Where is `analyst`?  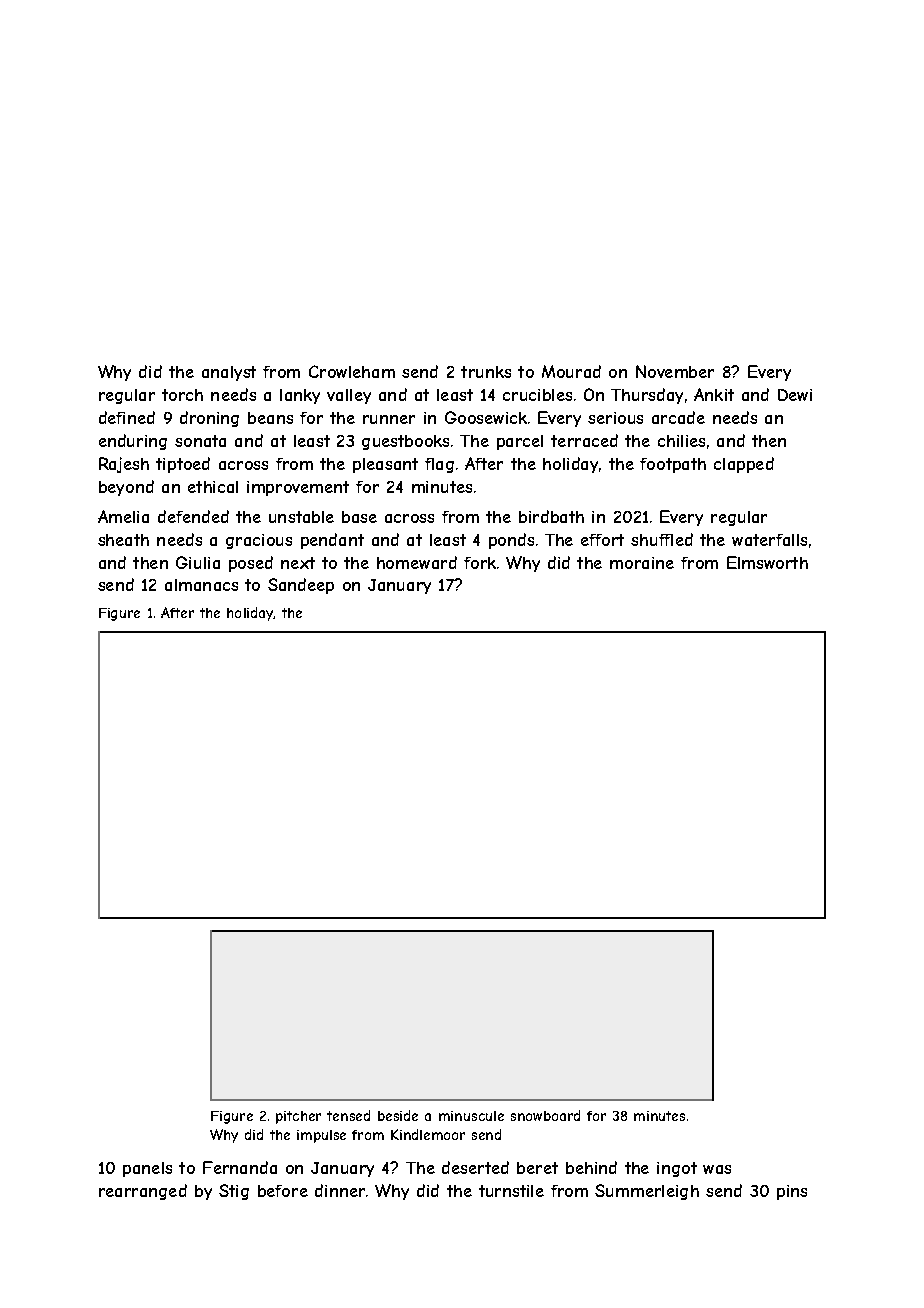
analyst is located at coordinates (229, 373).
